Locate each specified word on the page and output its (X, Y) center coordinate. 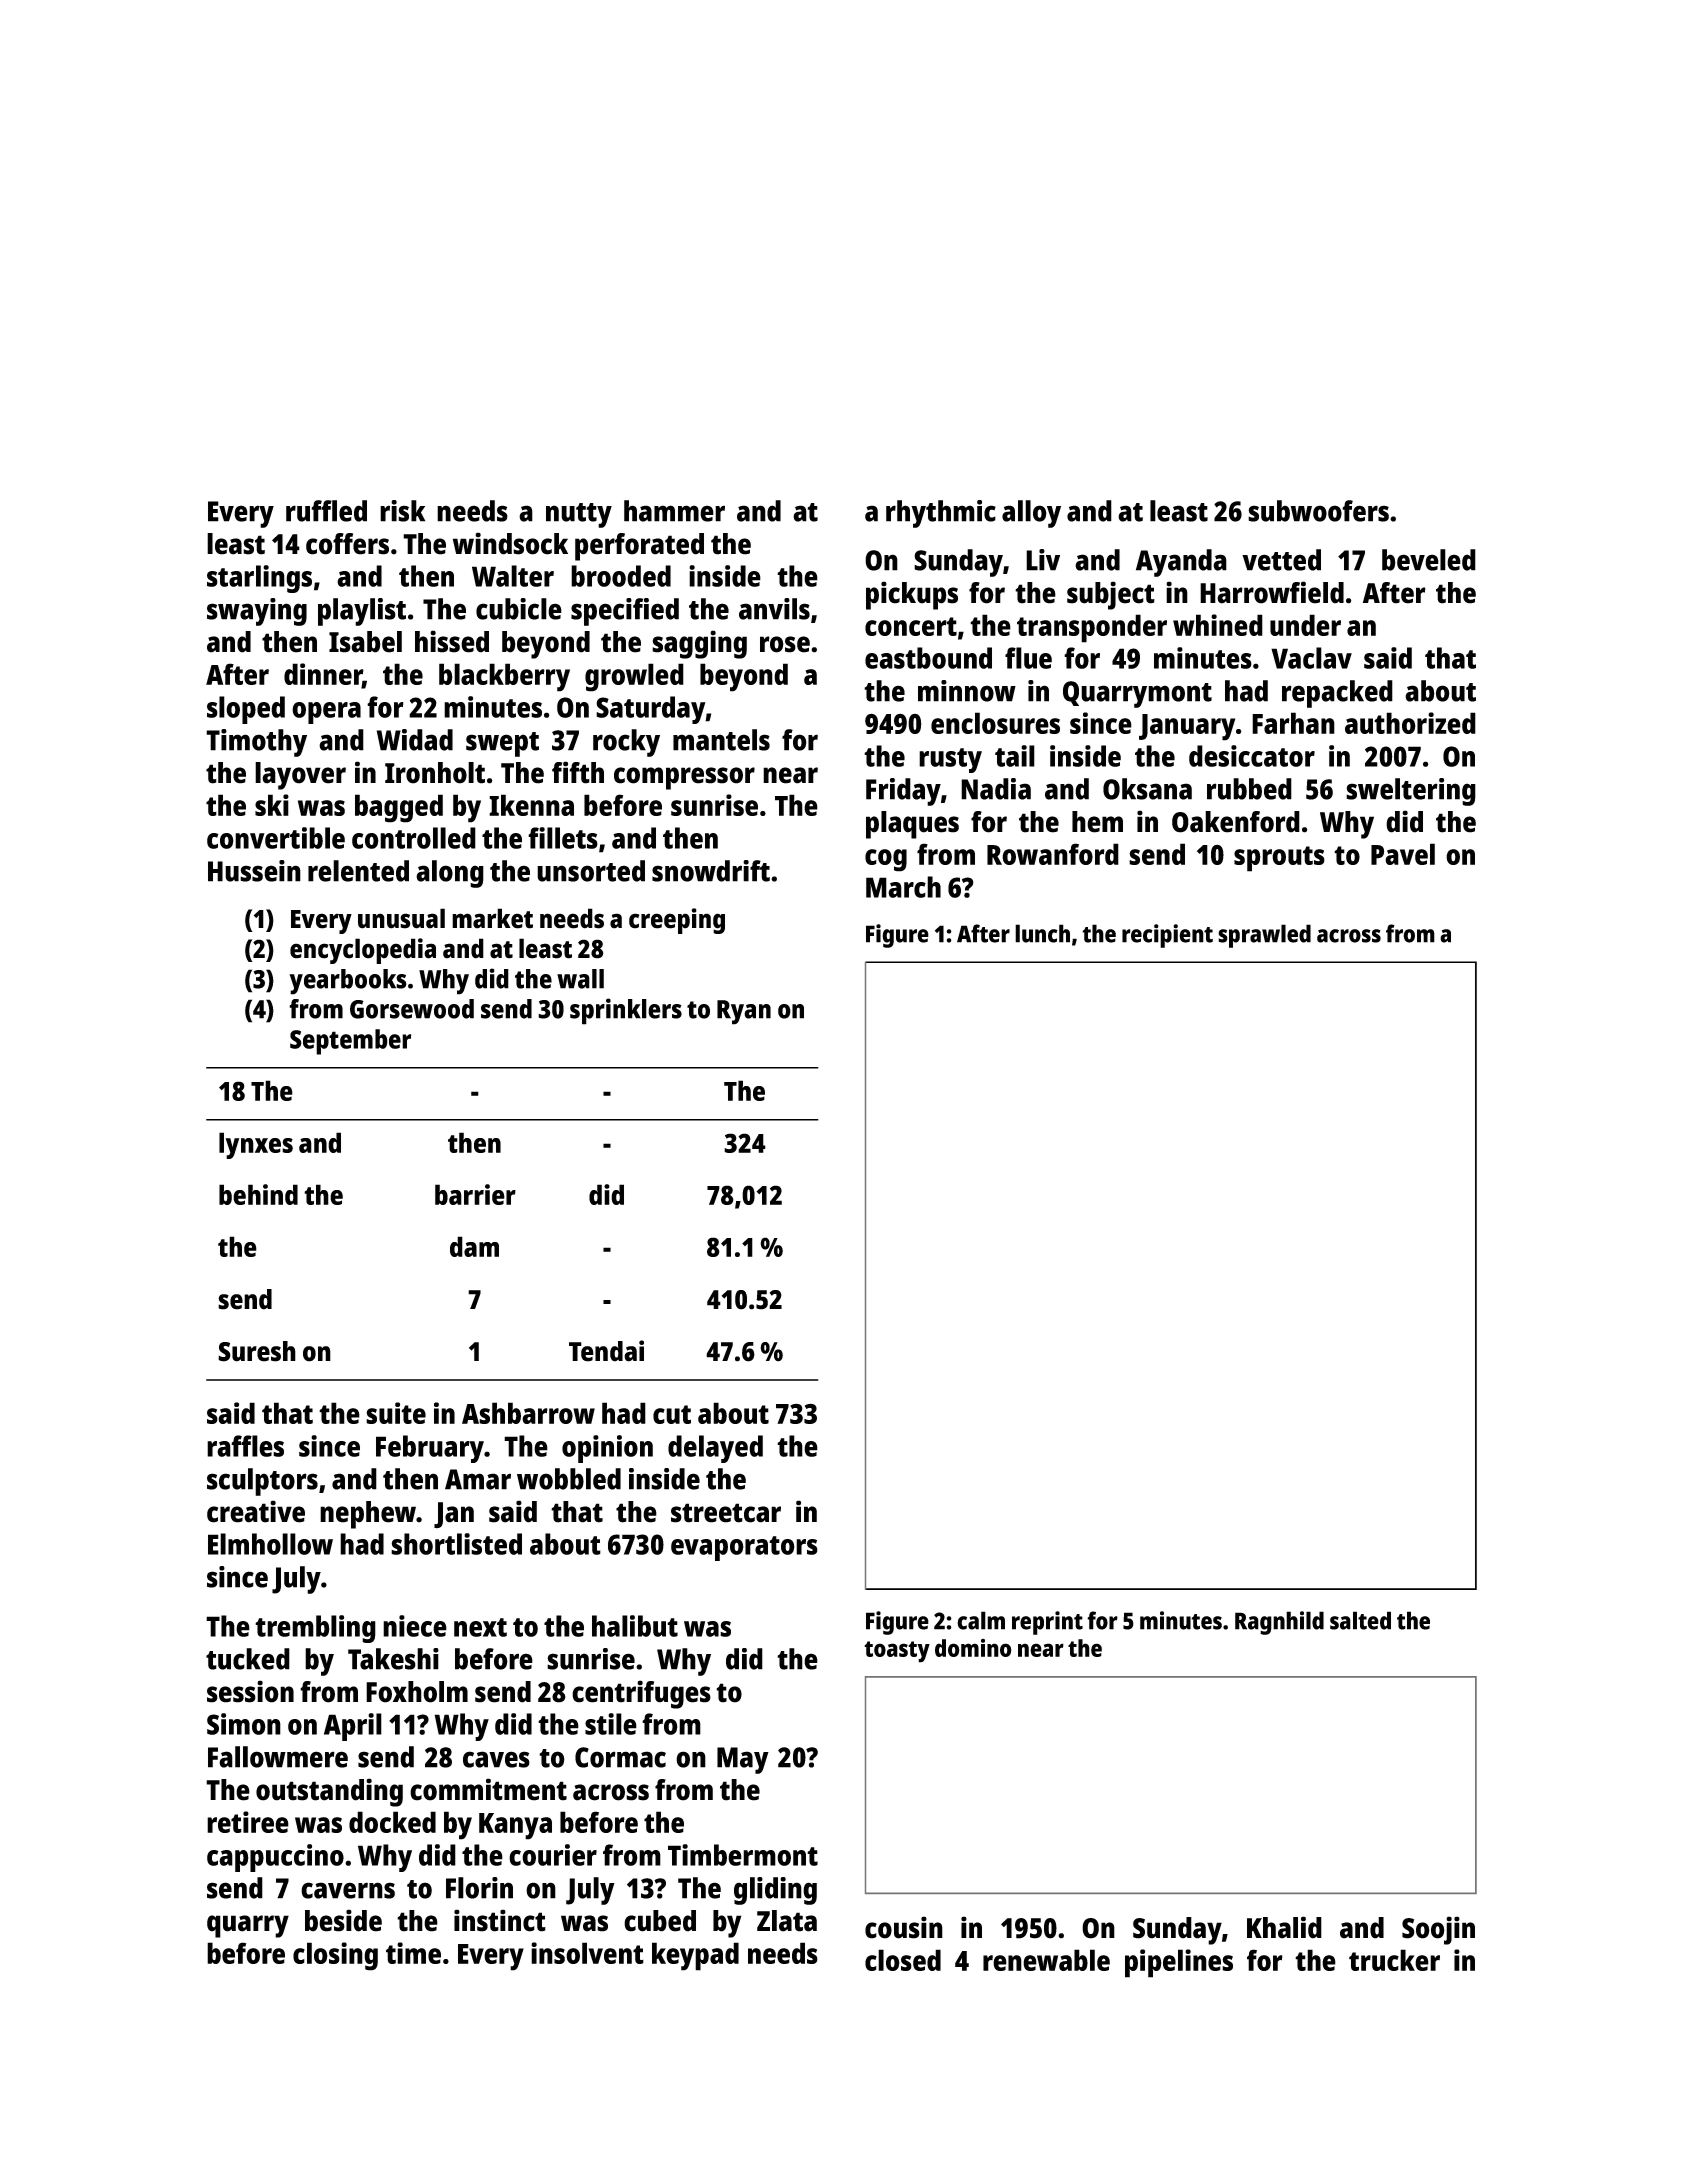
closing (335, 1956)
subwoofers (1318, 511)
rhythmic (941, 514)
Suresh (257, 1351)
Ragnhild (1279, 1623)
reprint (1047, 1623)
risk (402, 511)
